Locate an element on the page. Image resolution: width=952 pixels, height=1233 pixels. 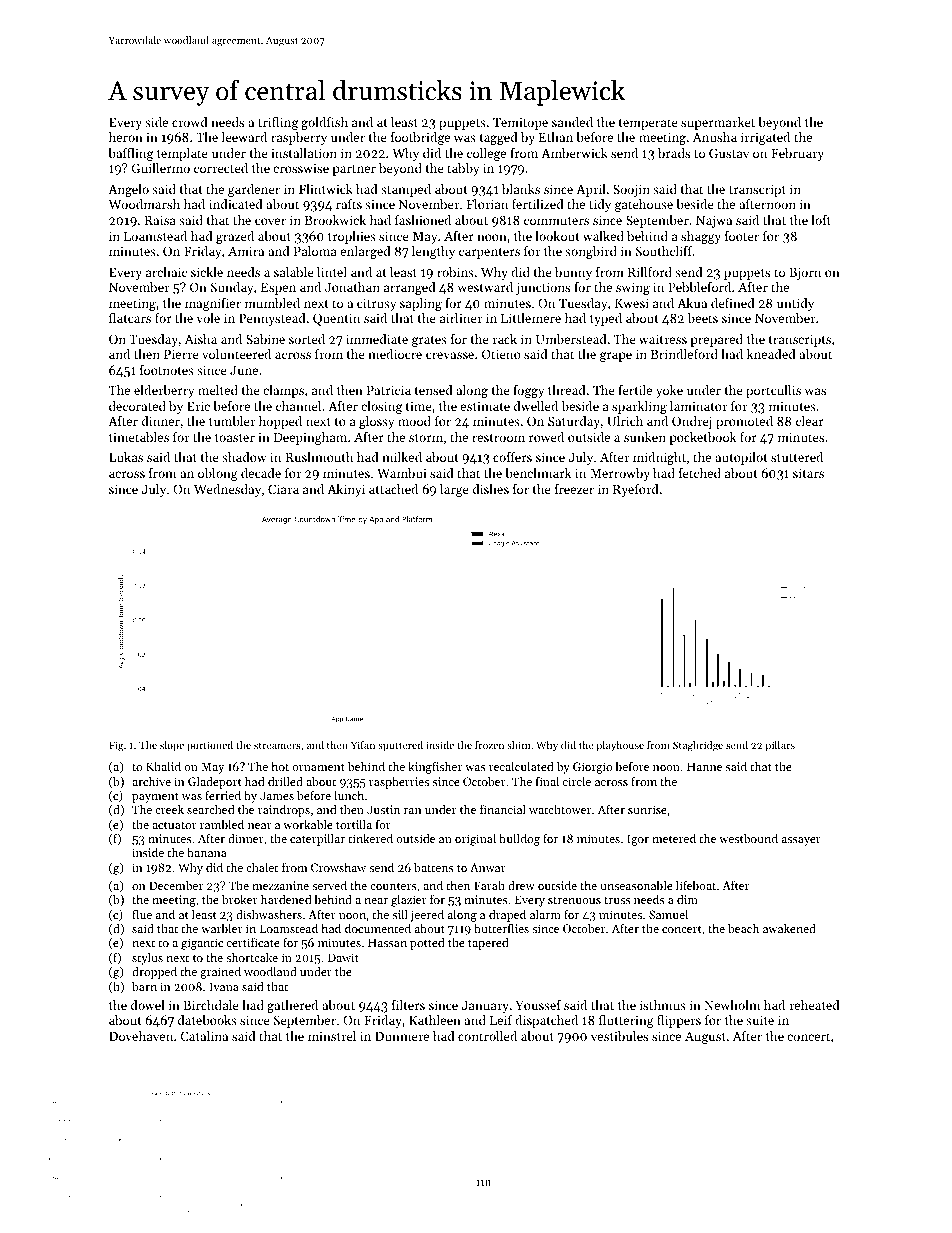
minstrel is located at coordinates (332, 1036).
